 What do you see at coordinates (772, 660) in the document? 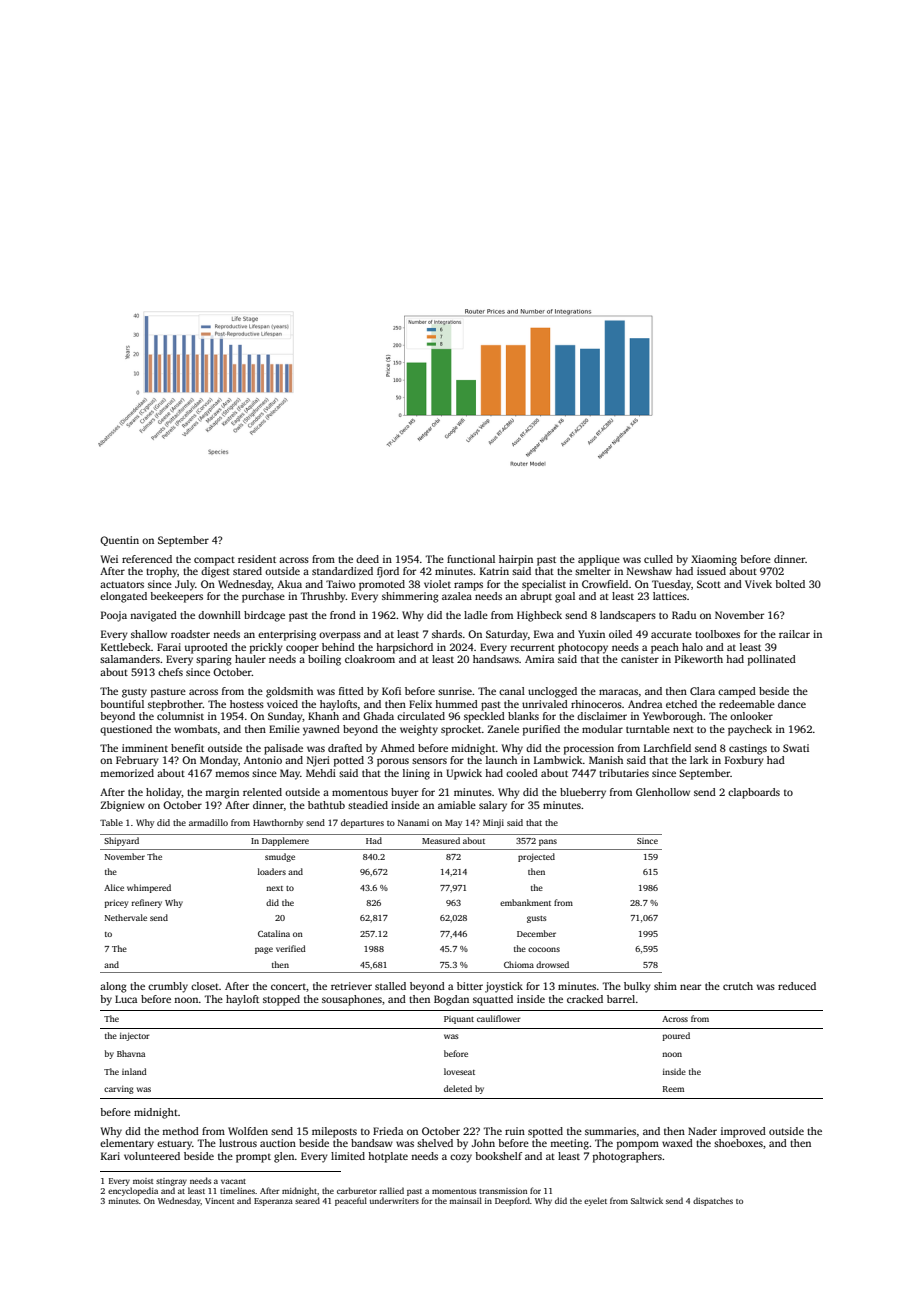
I see `pollinated` at bounding box center [772, 660].
